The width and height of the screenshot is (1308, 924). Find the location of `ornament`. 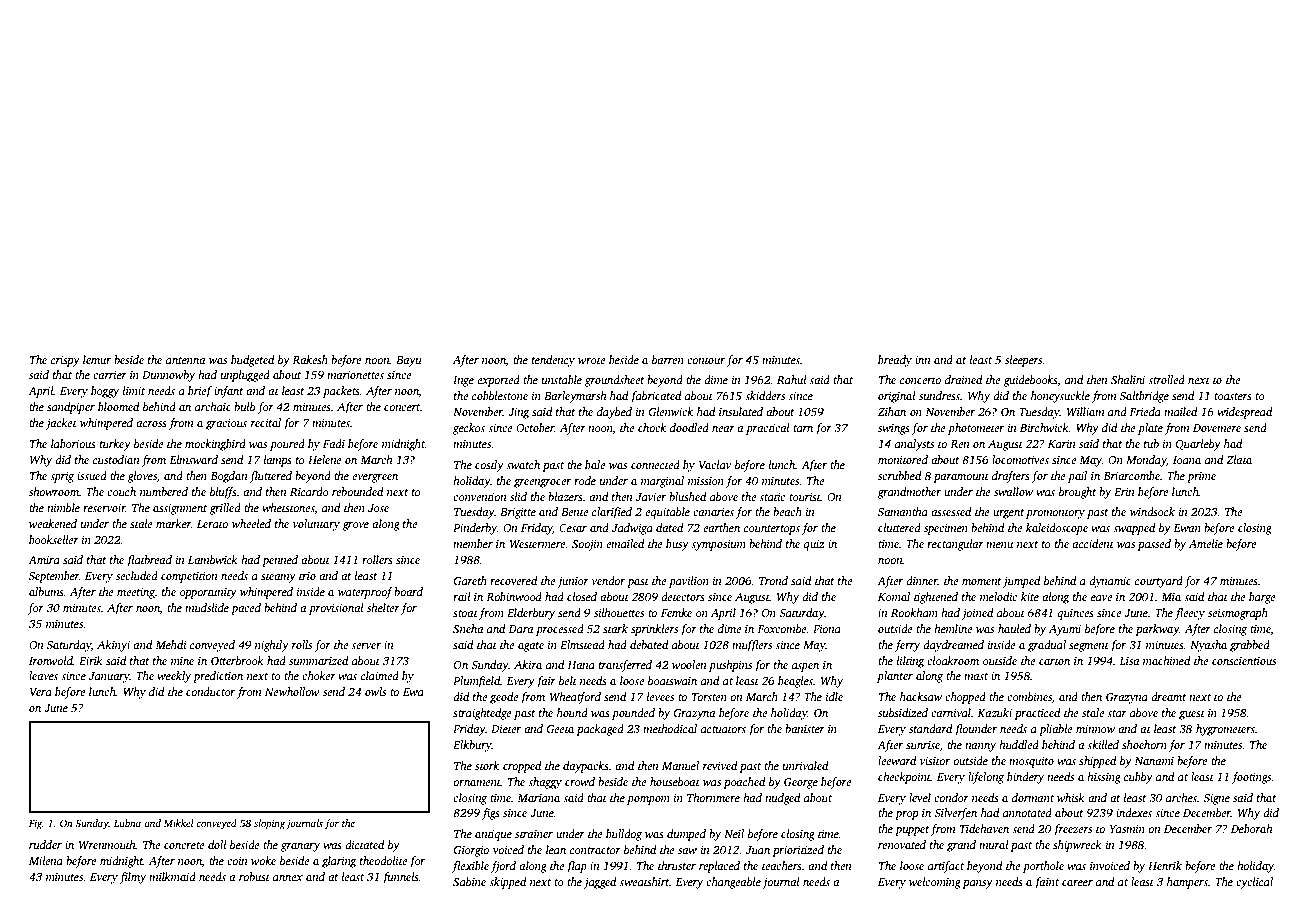

ornament is located at coordinates (477, 782).
